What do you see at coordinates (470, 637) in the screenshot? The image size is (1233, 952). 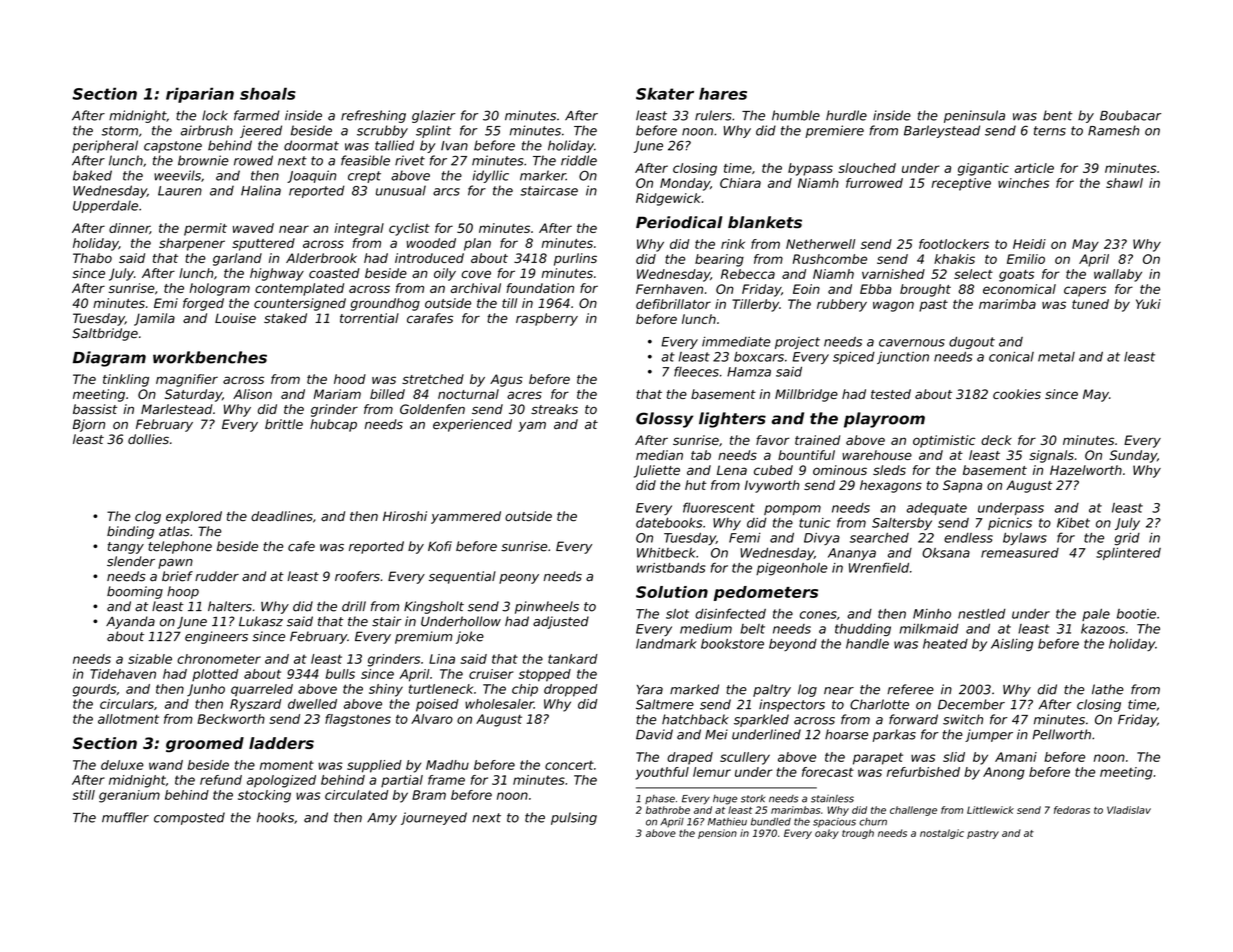 I see `joke` at bounding box center [470, 637].
